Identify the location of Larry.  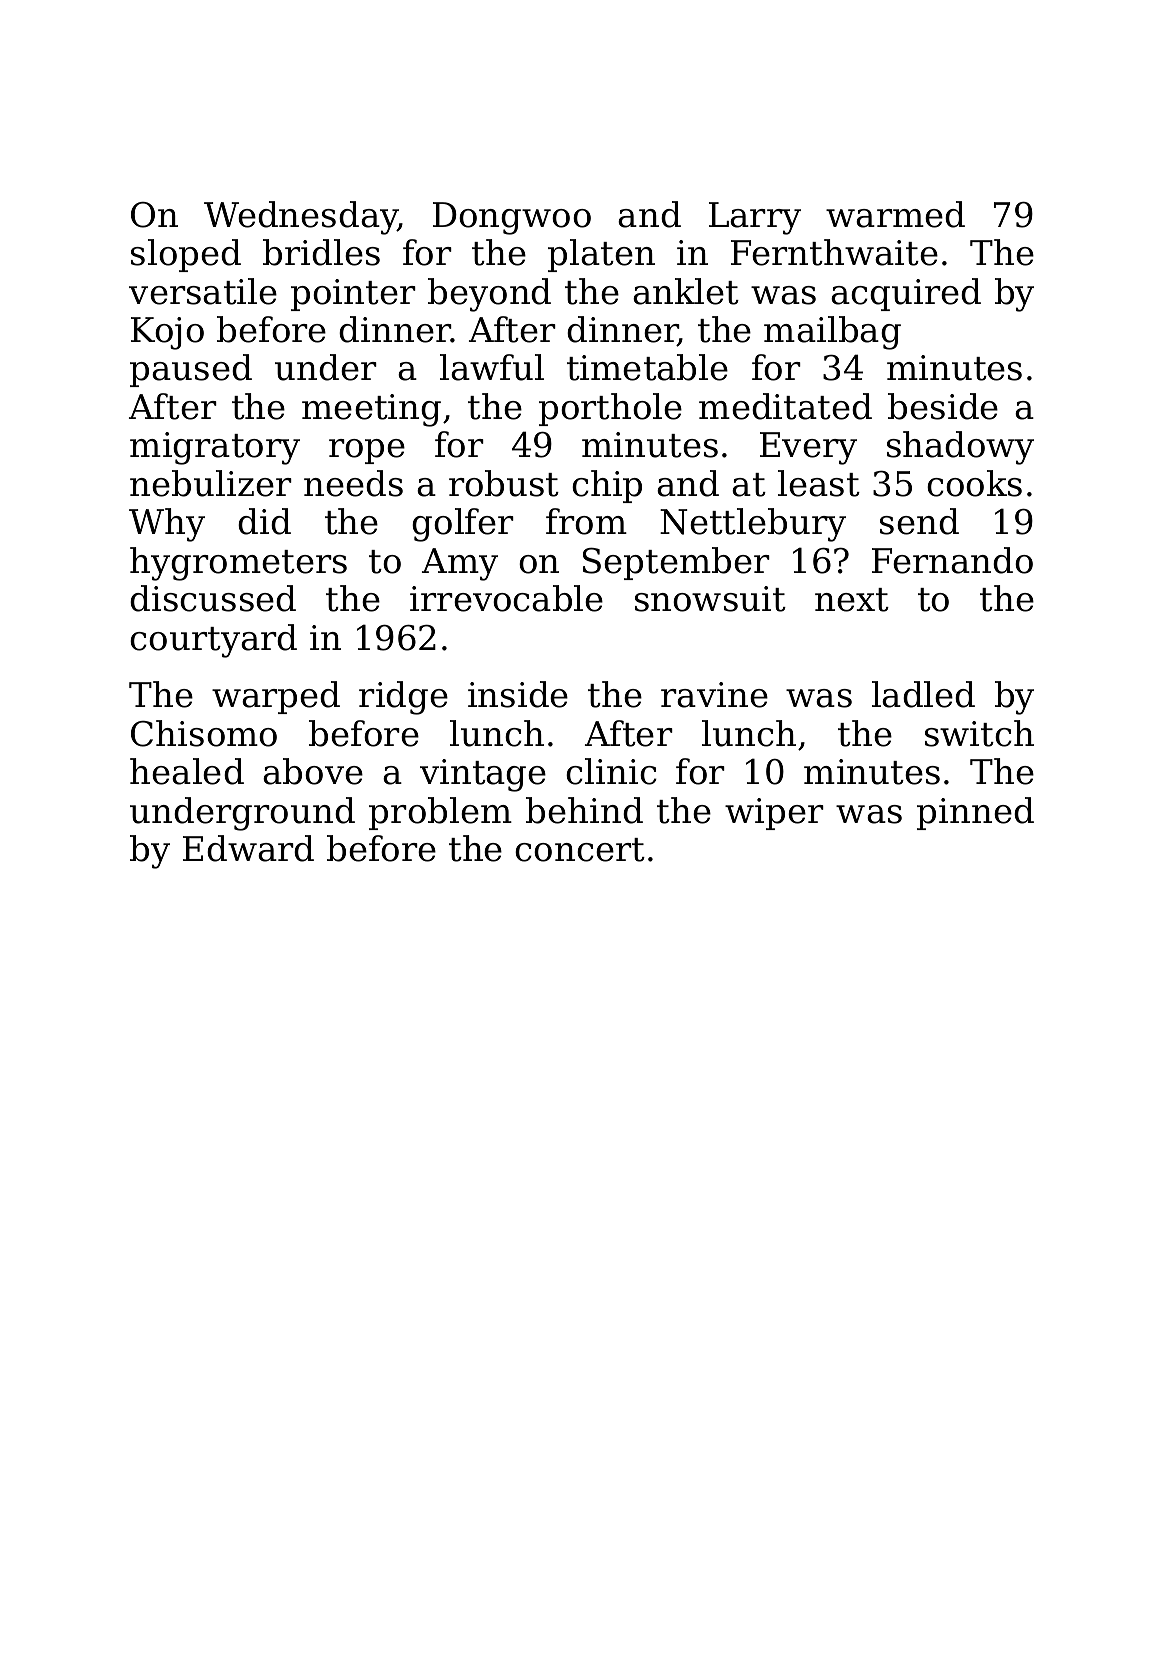
(755, 218).
